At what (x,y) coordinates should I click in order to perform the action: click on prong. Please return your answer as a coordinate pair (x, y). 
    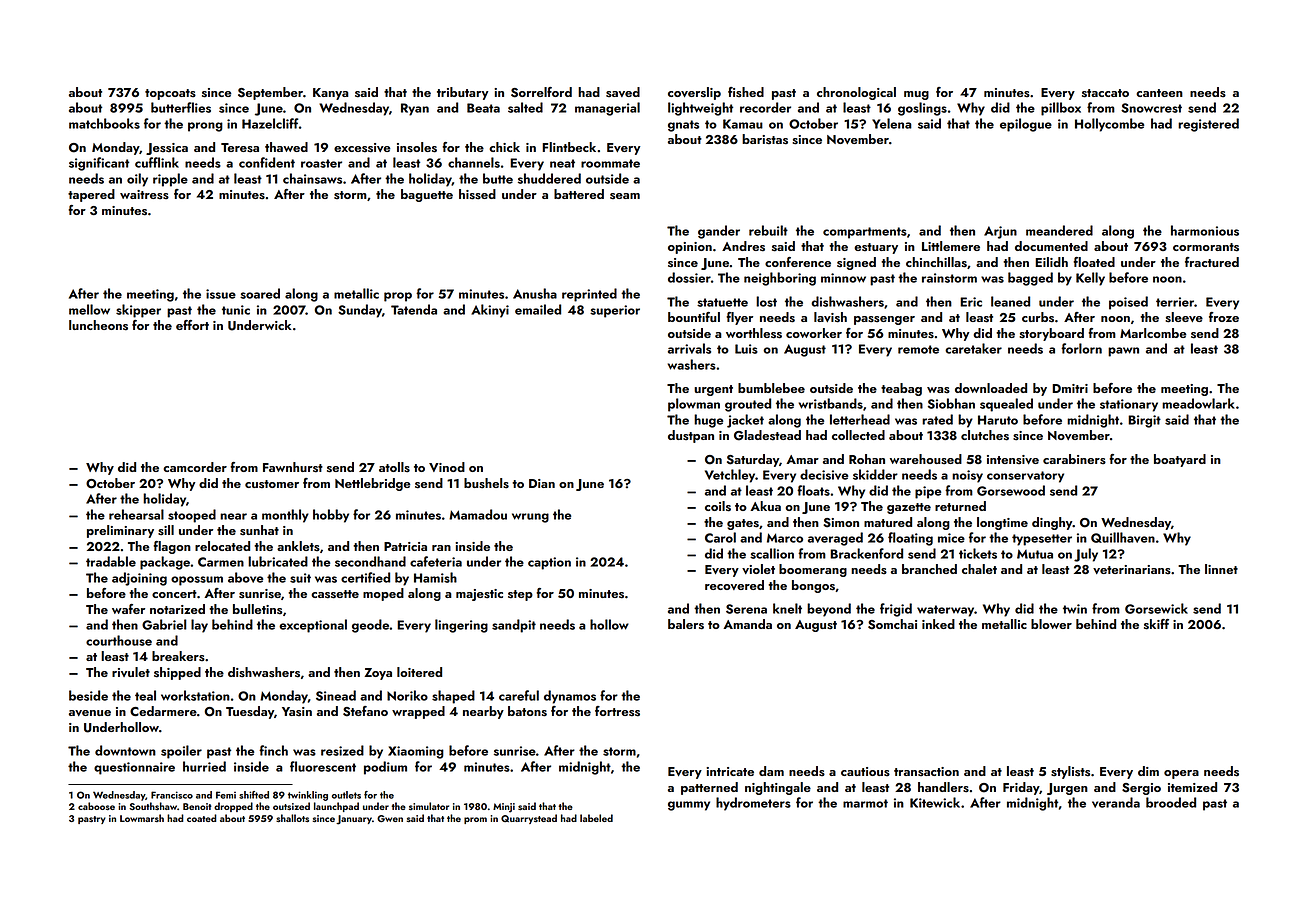
    Looking at the image, I should click on (205, 127).
